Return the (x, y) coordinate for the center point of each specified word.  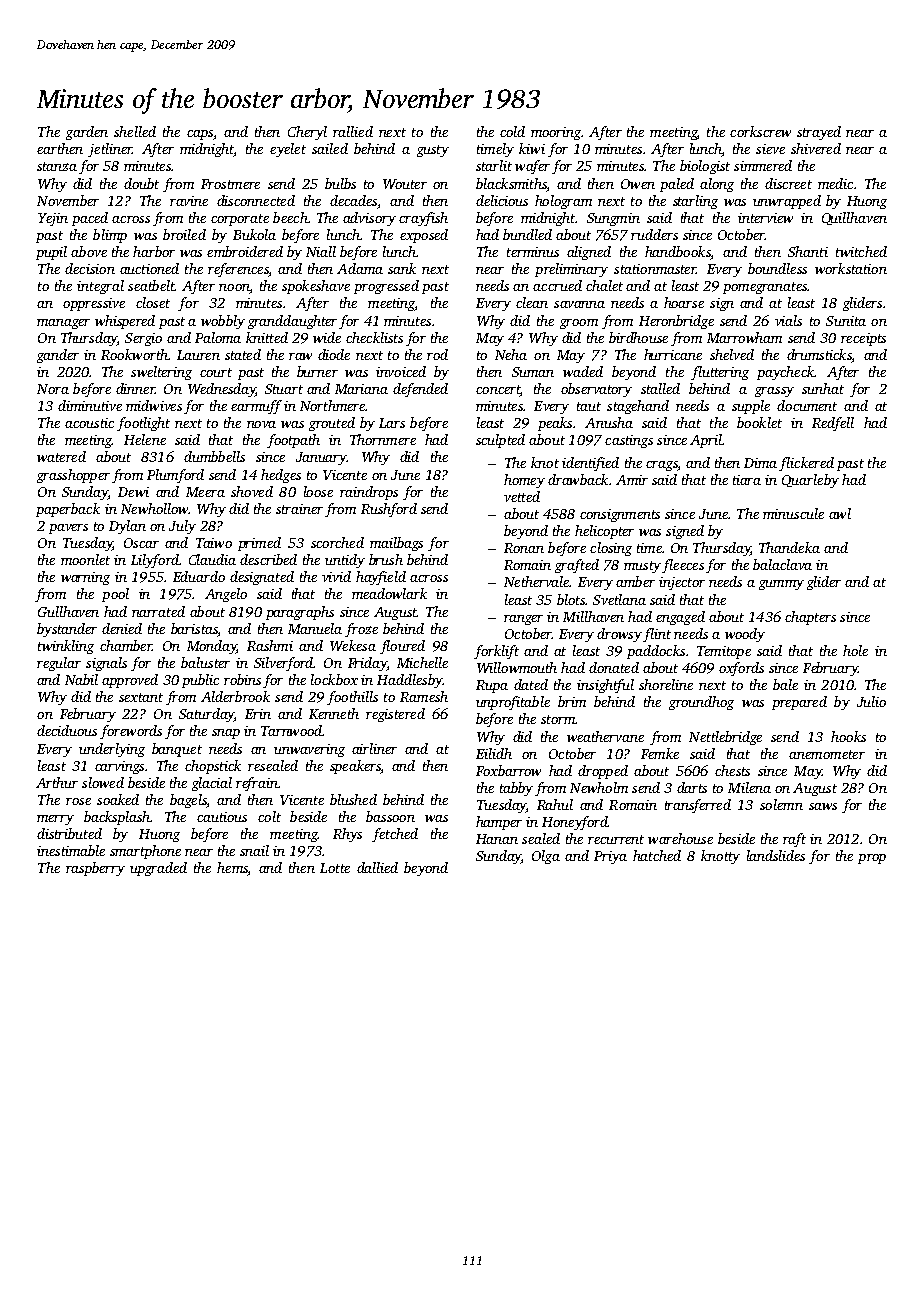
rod (437, 354)
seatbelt (151, 285)
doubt (141, 183)
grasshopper (73, 476)
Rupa (492, 686)
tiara (747, 480)
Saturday (206, 715)
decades (353, 200)
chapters (810, 618)
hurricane (673, 354)
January (321, 458)
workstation (851, 268)
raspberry (95, 869)
